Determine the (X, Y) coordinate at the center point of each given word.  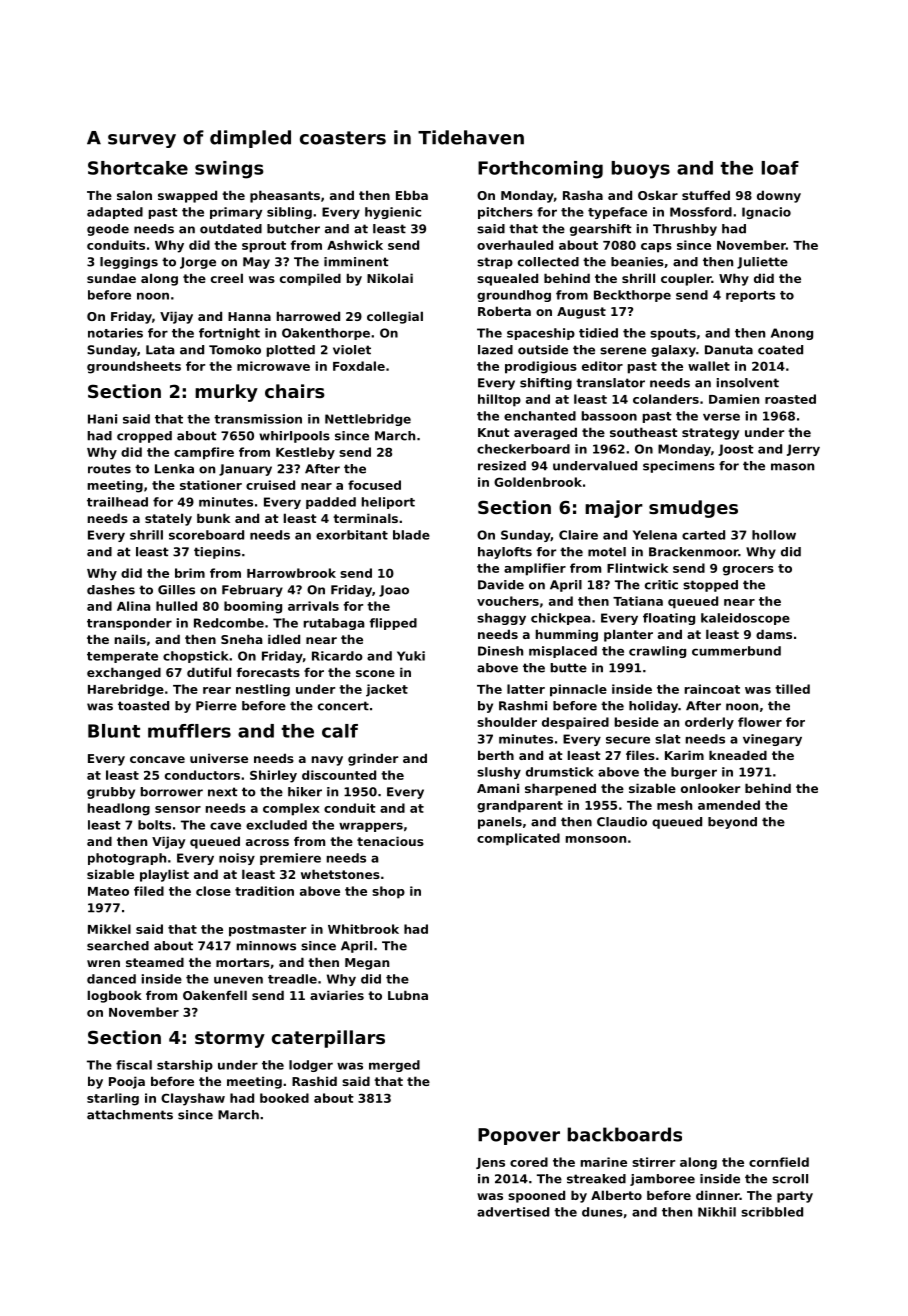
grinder (373, 759)
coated (780, 350)
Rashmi (523, 706)
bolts (154, 825)
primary (236, 213)
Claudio (622, 822)
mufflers (189, 731)
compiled (310, 279)
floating (669, 619)
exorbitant (352, 535)
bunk (213, 518)
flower (760, 722)
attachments (130, 1115)
